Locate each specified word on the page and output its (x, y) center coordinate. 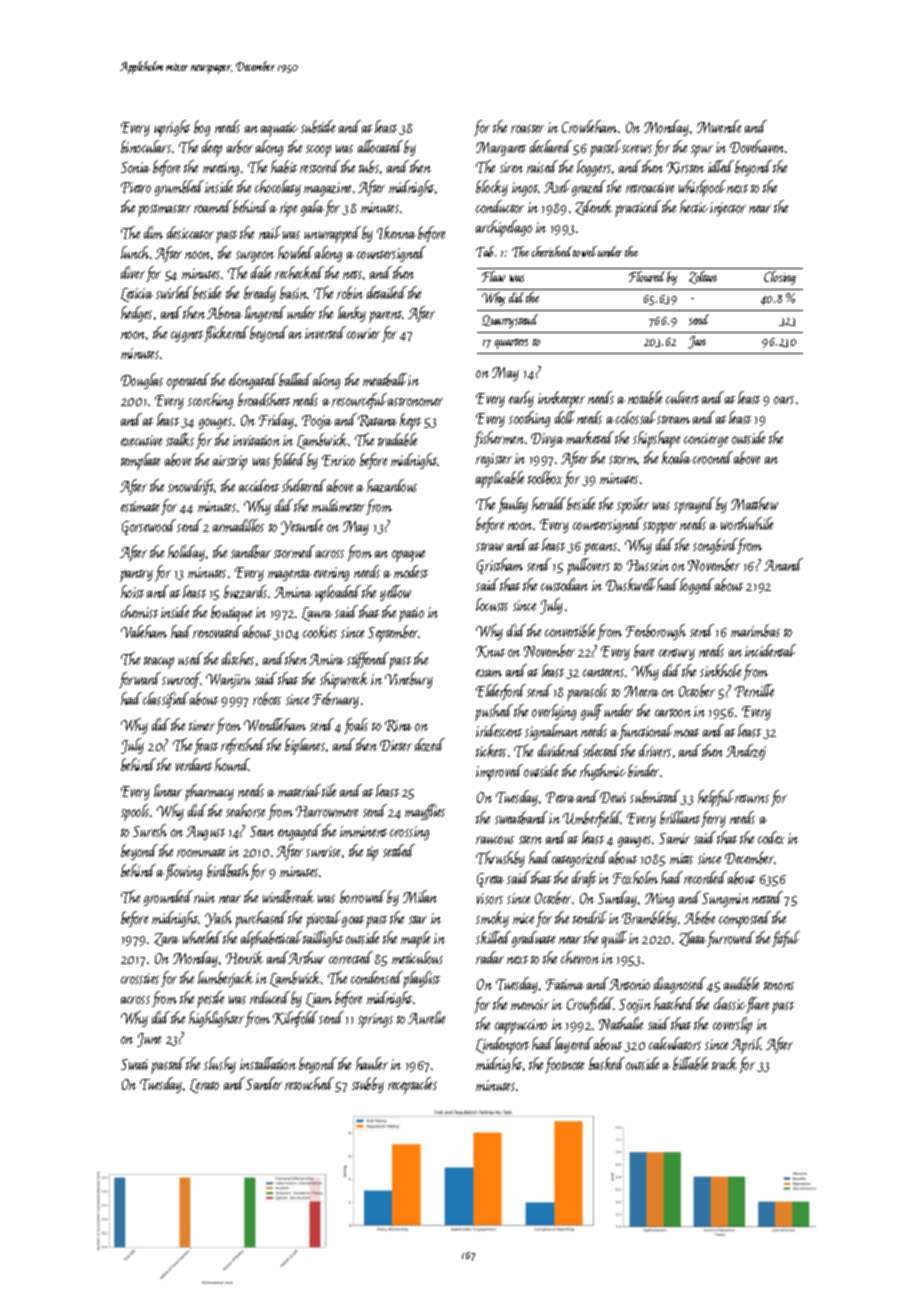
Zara (166, 939)
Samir (674, 838)
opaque (408, 556)
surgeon (255, 256)
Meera (641, 691)
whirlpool (702, 188)
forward (140, 680)
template (140, 461)
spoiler (633, 505)
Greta (490, 880)
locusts (492, 604)
